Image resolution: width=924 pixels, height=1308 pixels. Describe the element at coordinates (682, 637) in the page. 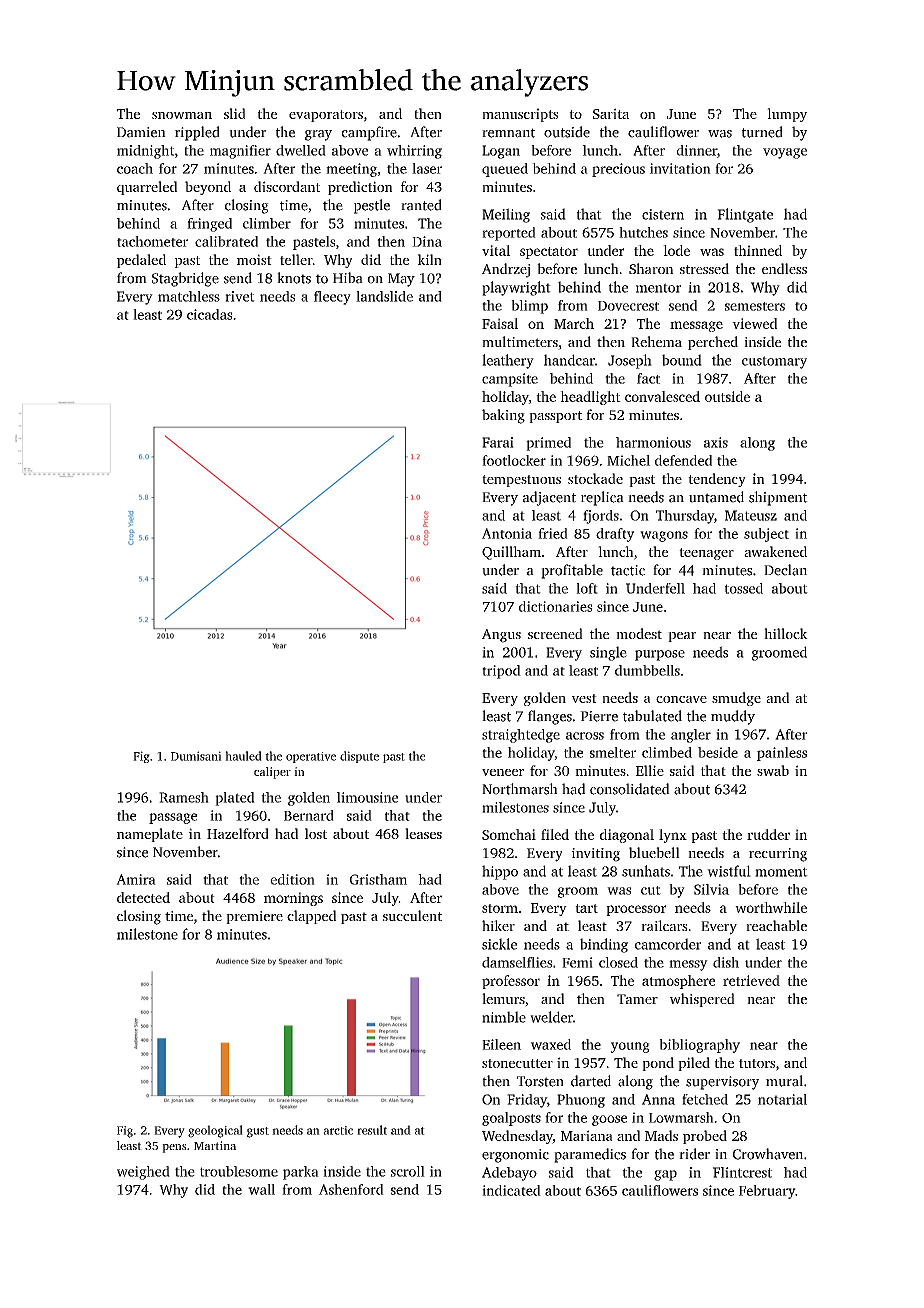

I see `pear` at that location.
